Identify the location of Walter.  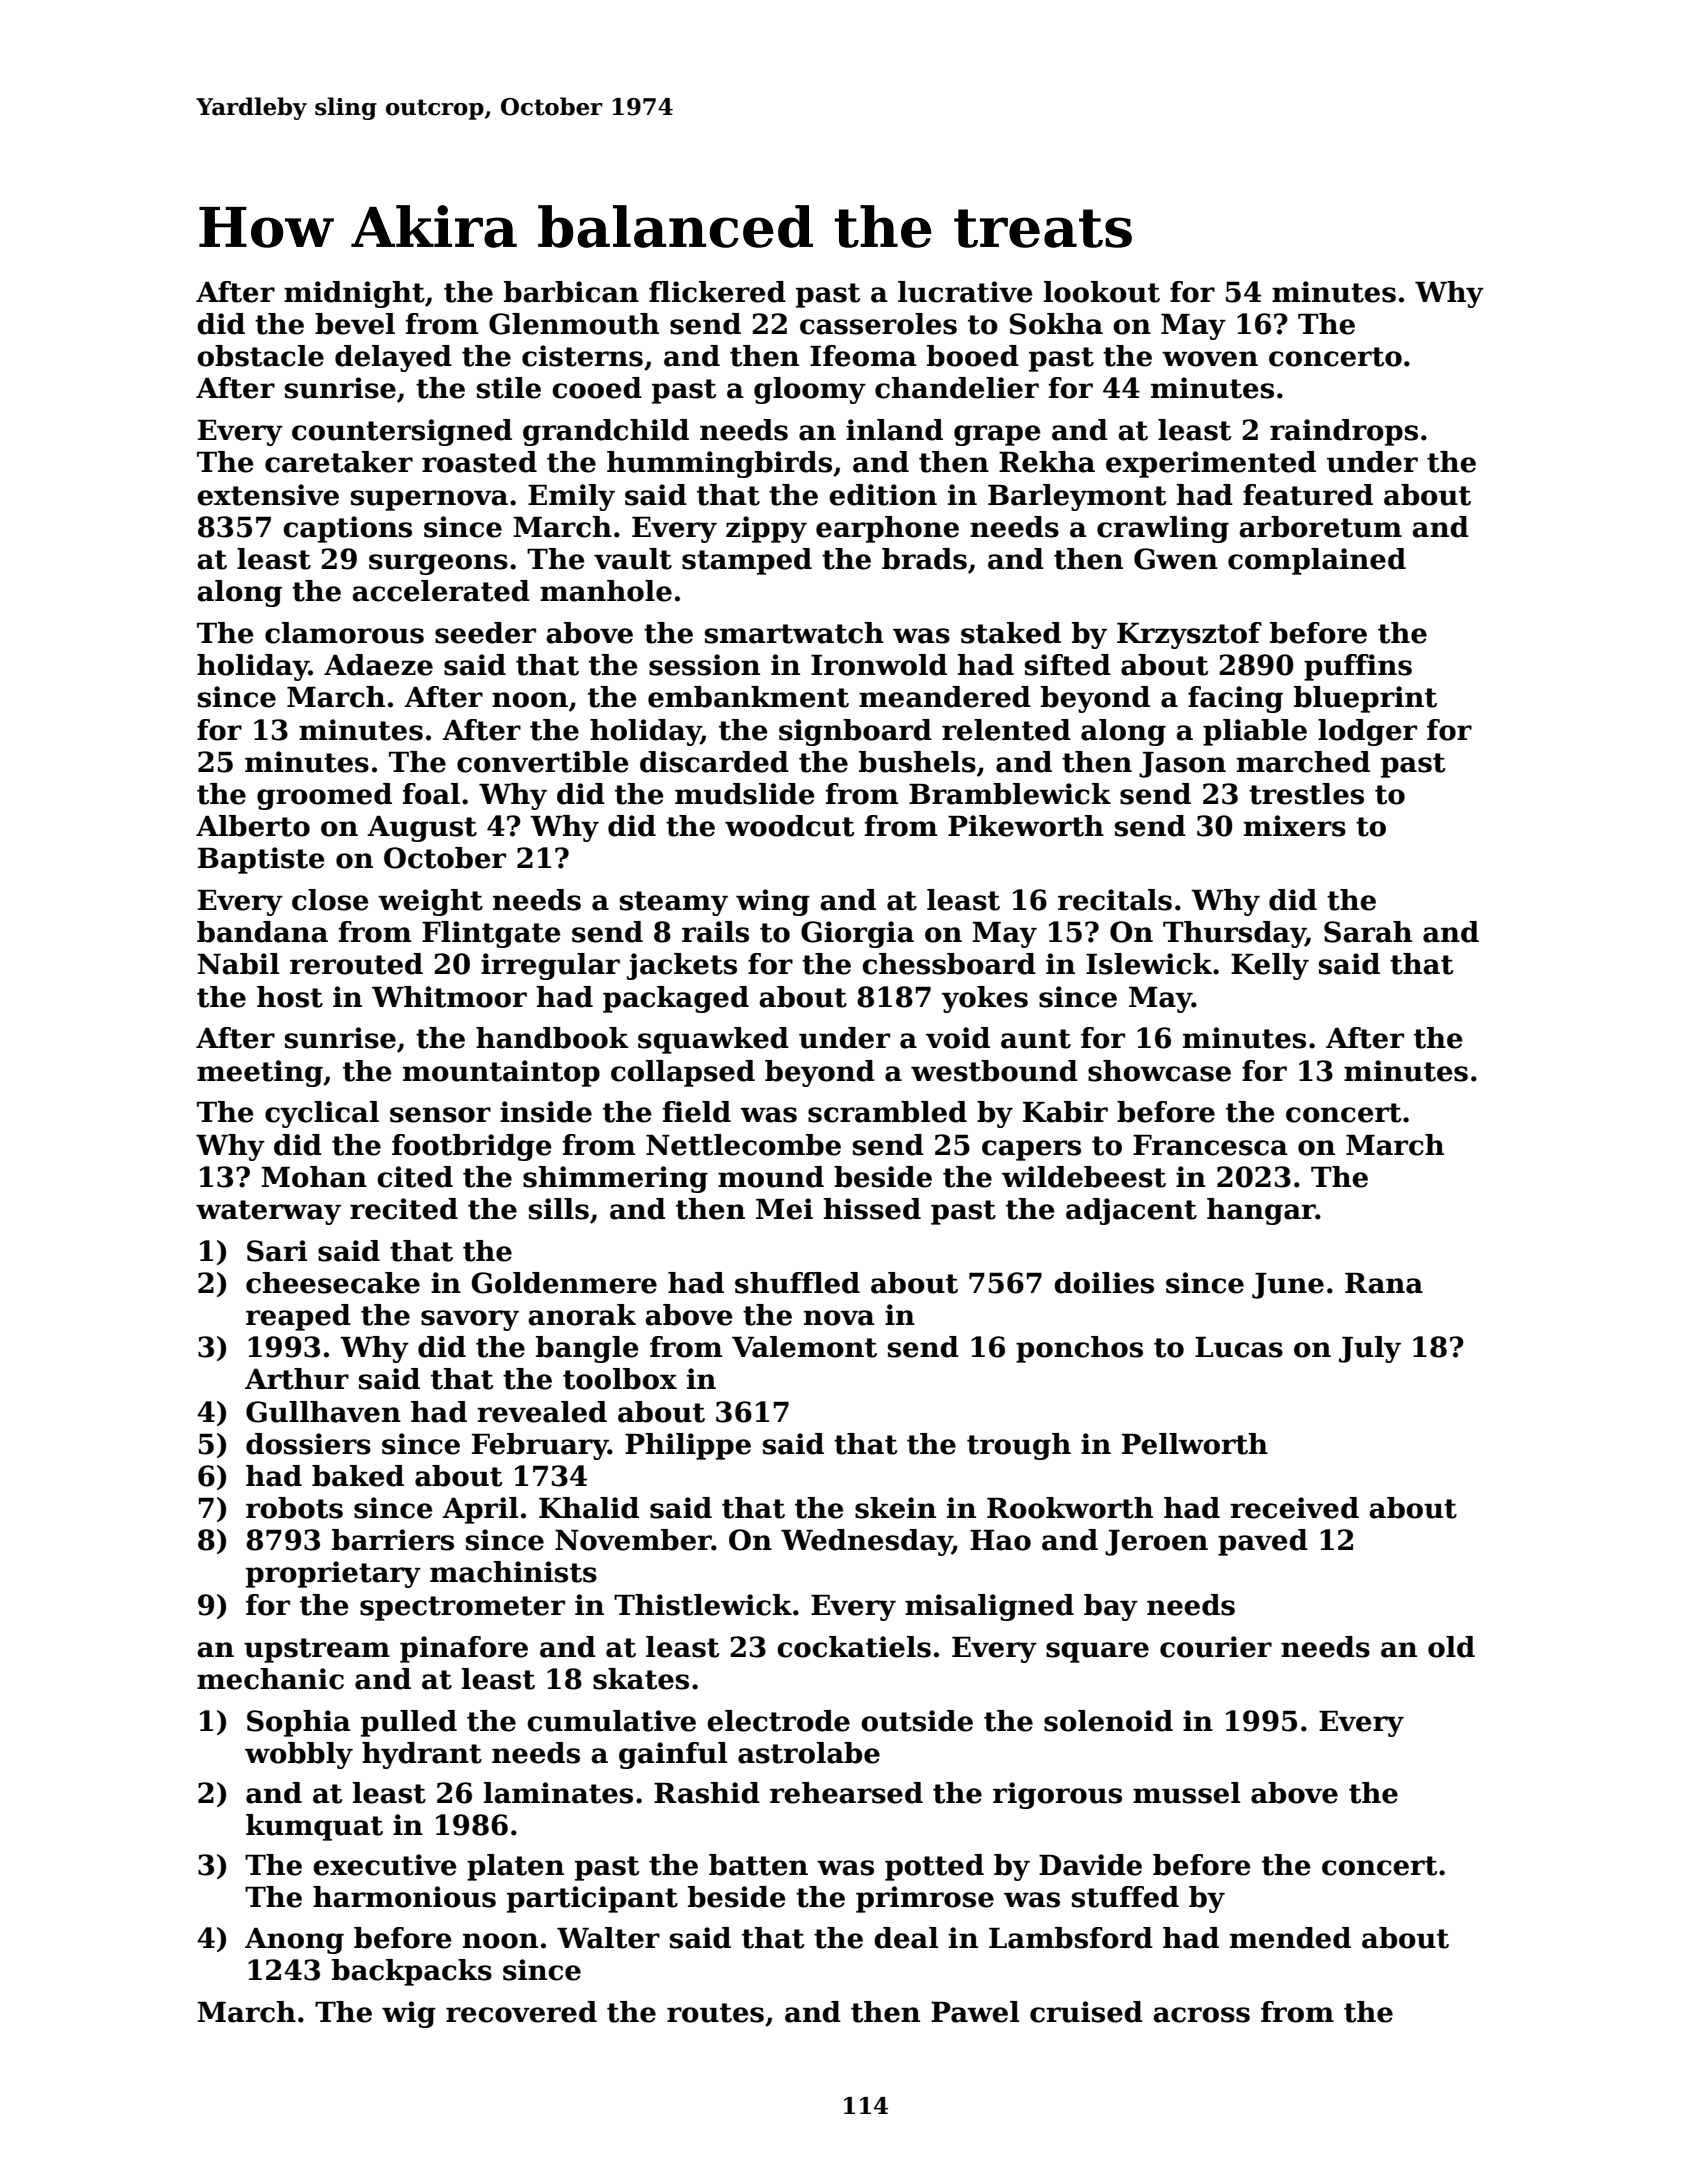
(608, 1938).
